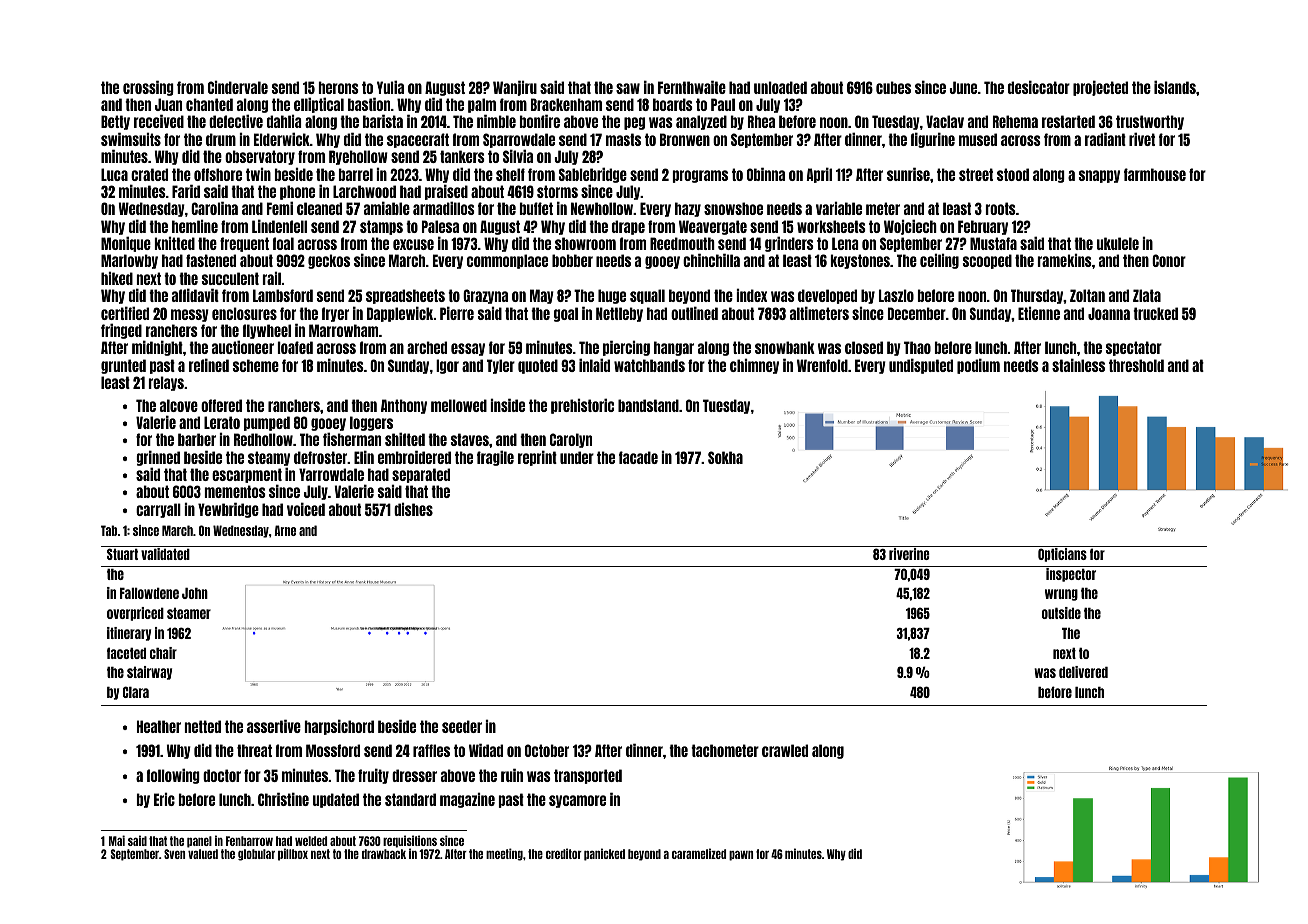 The height and width of the screenshot is (924, 1308). Describe the element at coordinates (158, 510) in the screenshot. I see `carryall` at that location.
